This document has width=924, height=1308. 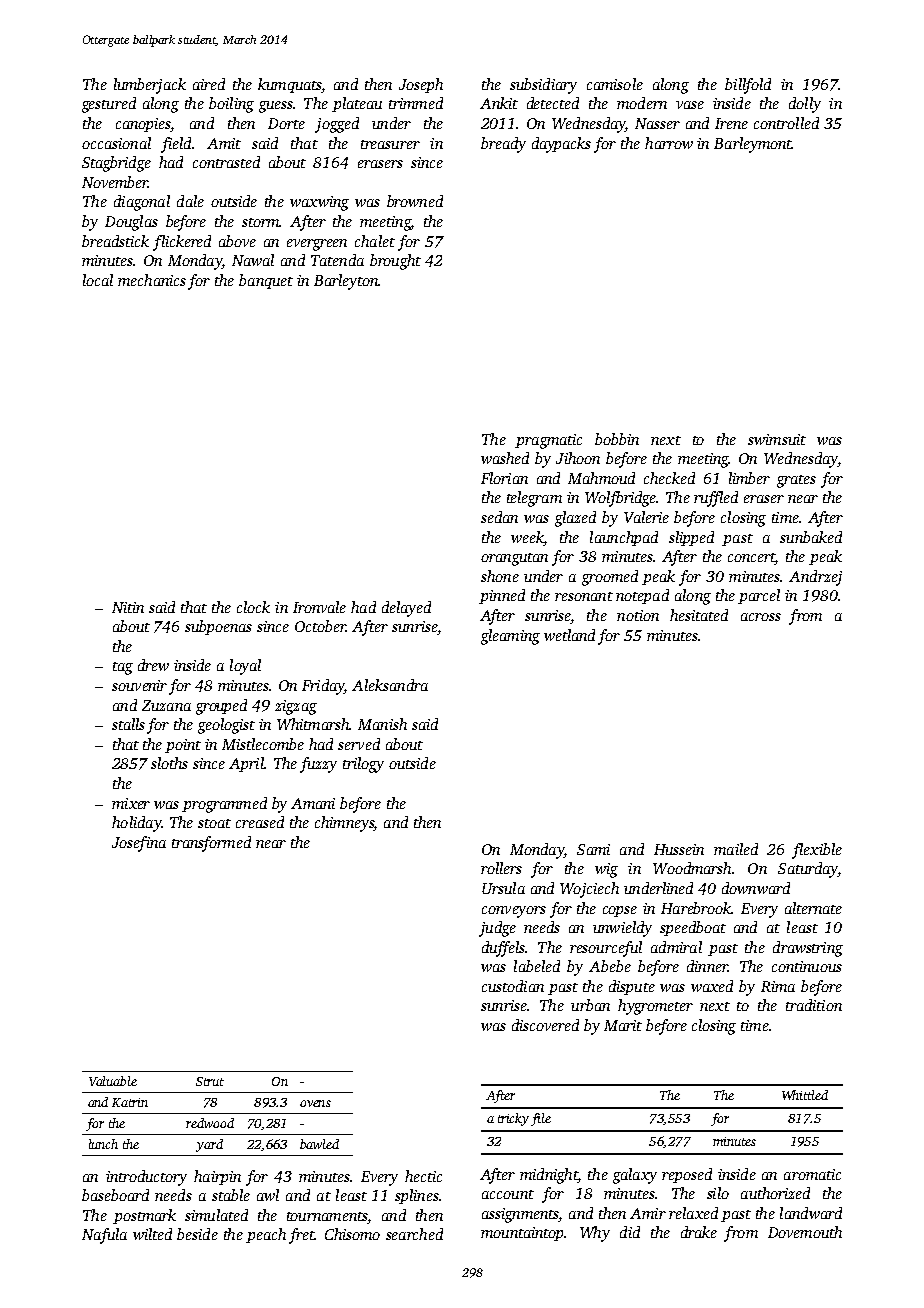 I want to click on dolly, so click(x=805, y=105).
